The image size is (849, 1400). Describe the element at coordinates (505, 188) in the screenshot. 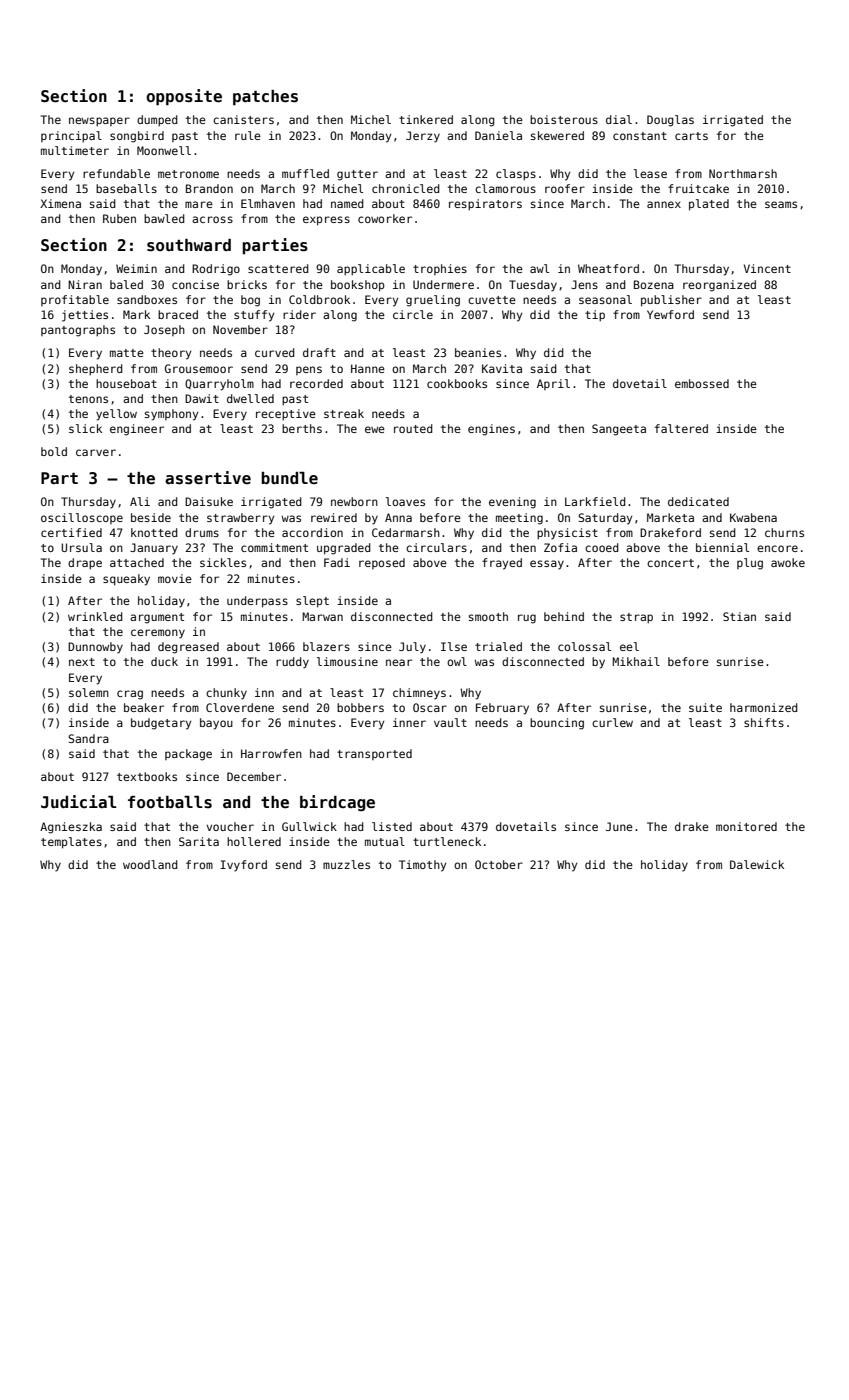

I see `clamorous` at that location.
